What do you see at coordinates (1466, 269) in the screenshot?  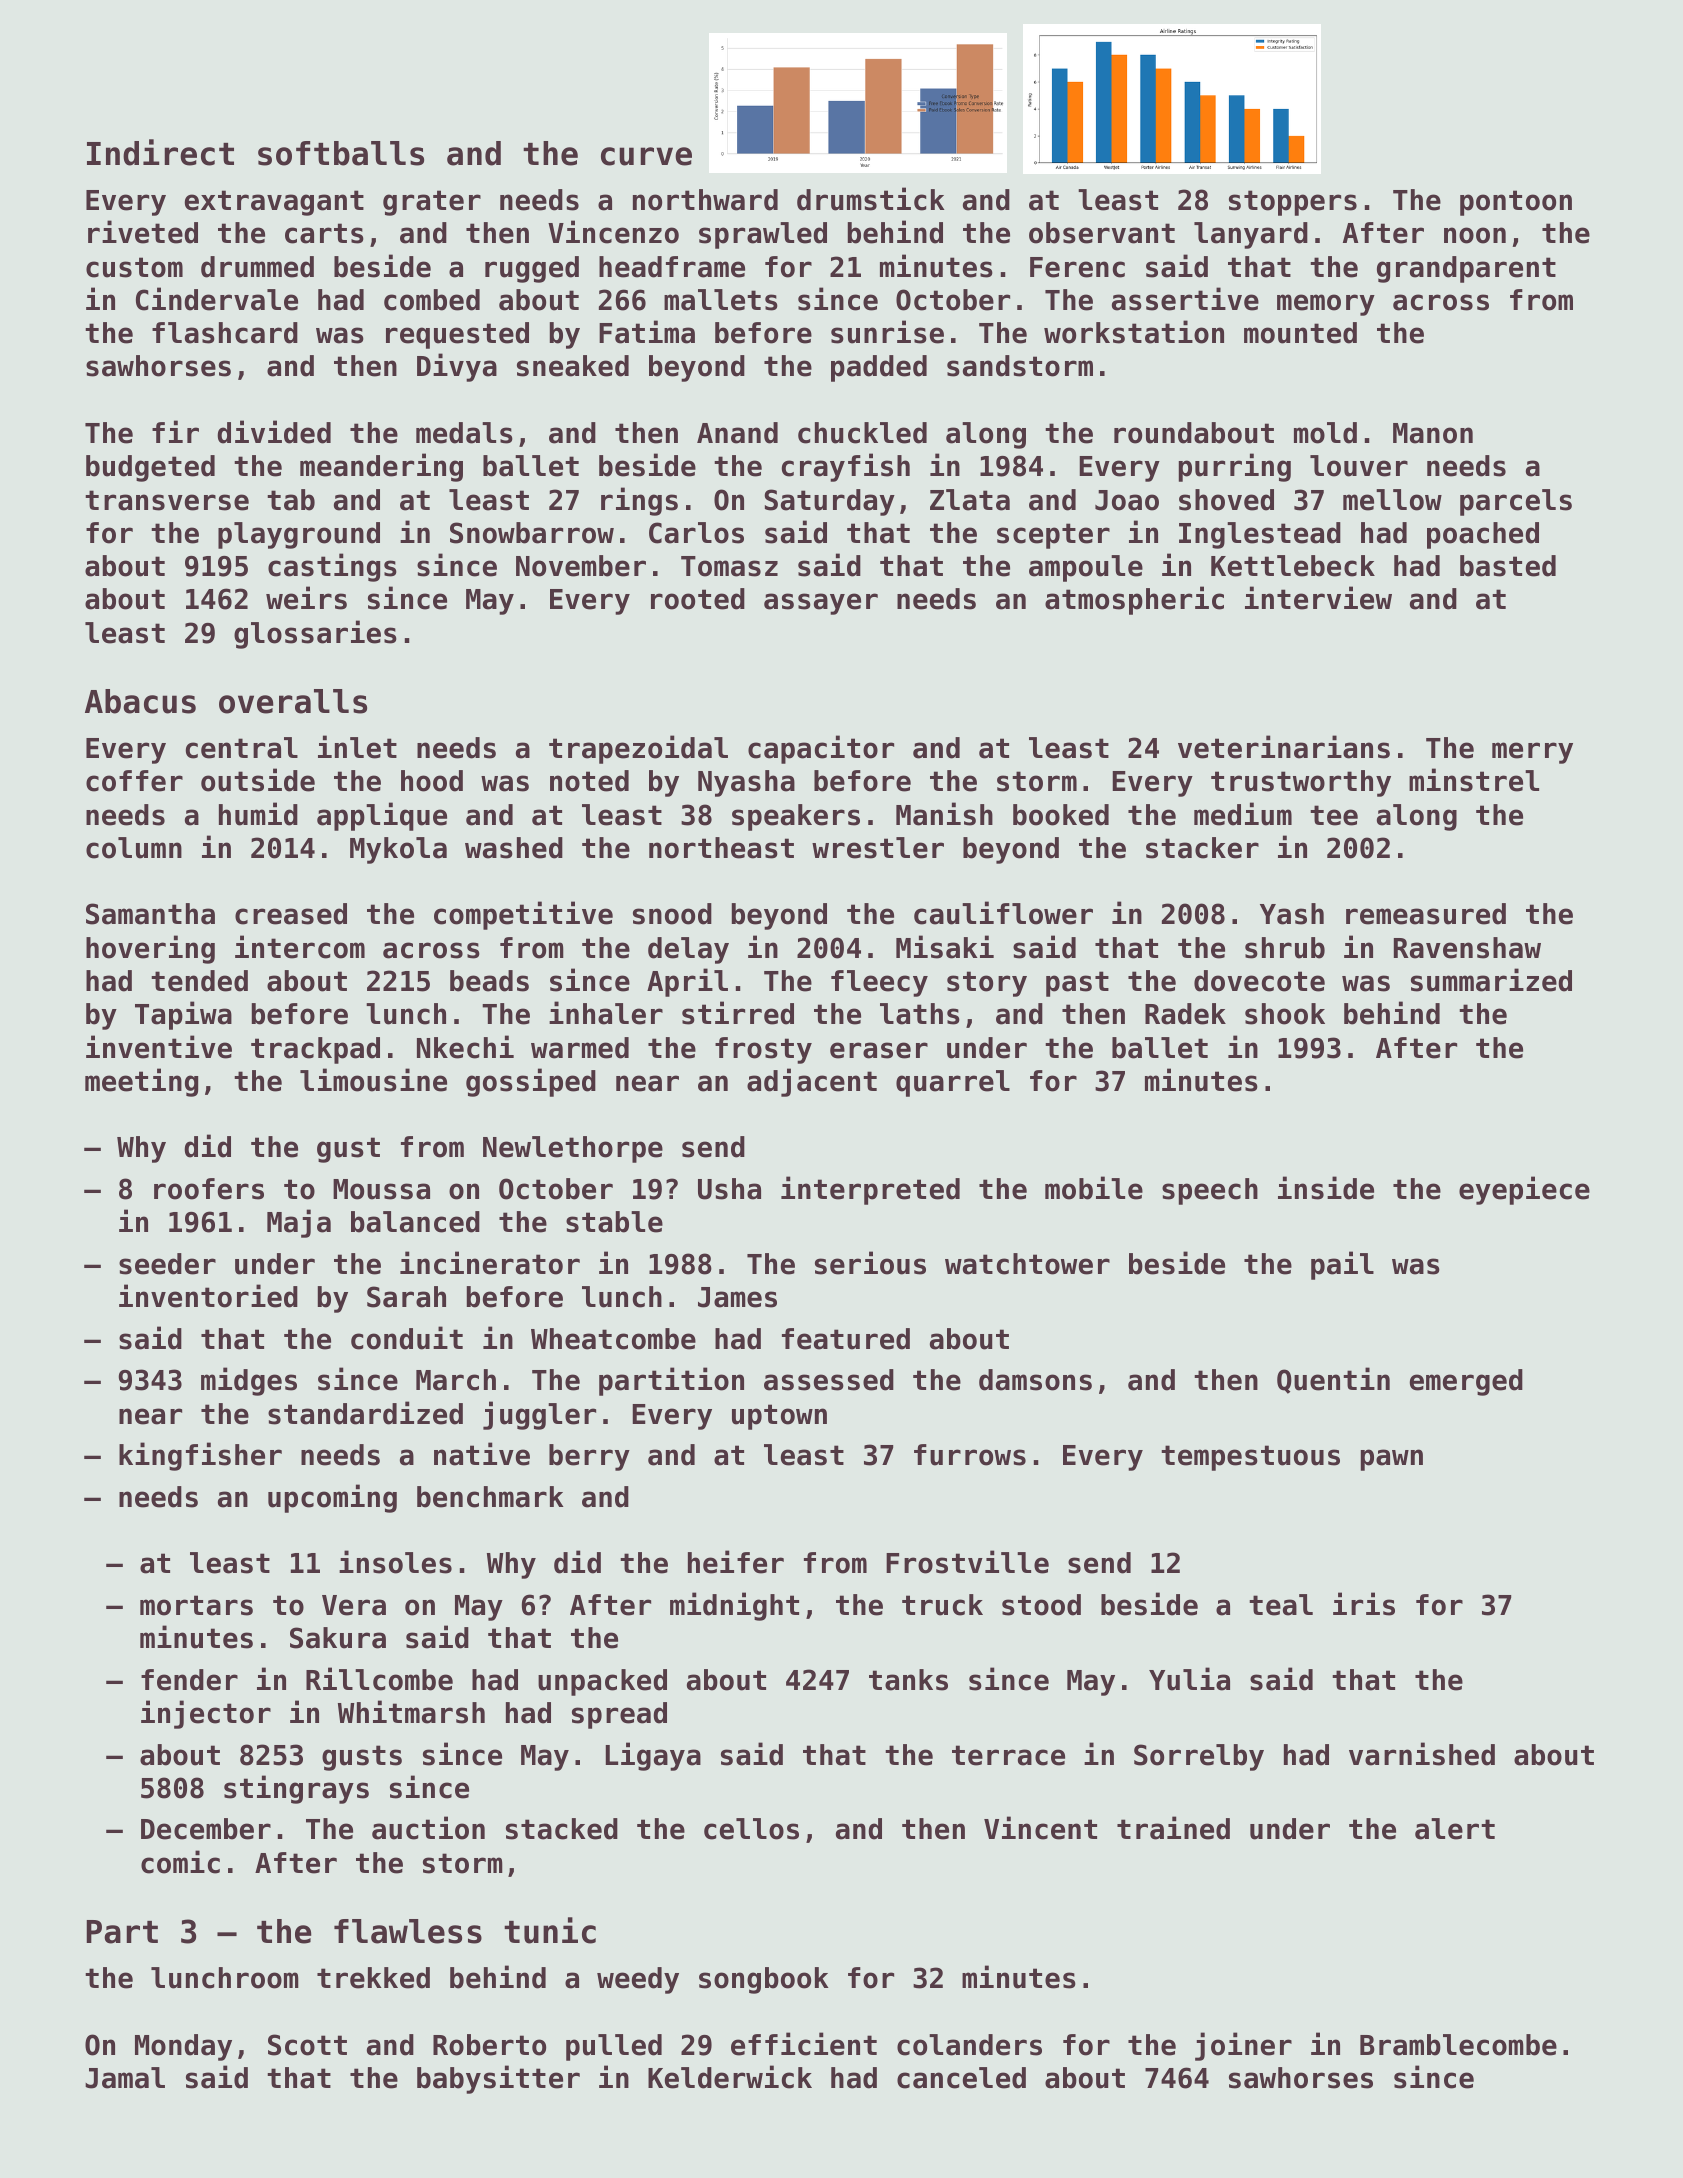 I see `grandparent` at bounding box center [1466, 269].
